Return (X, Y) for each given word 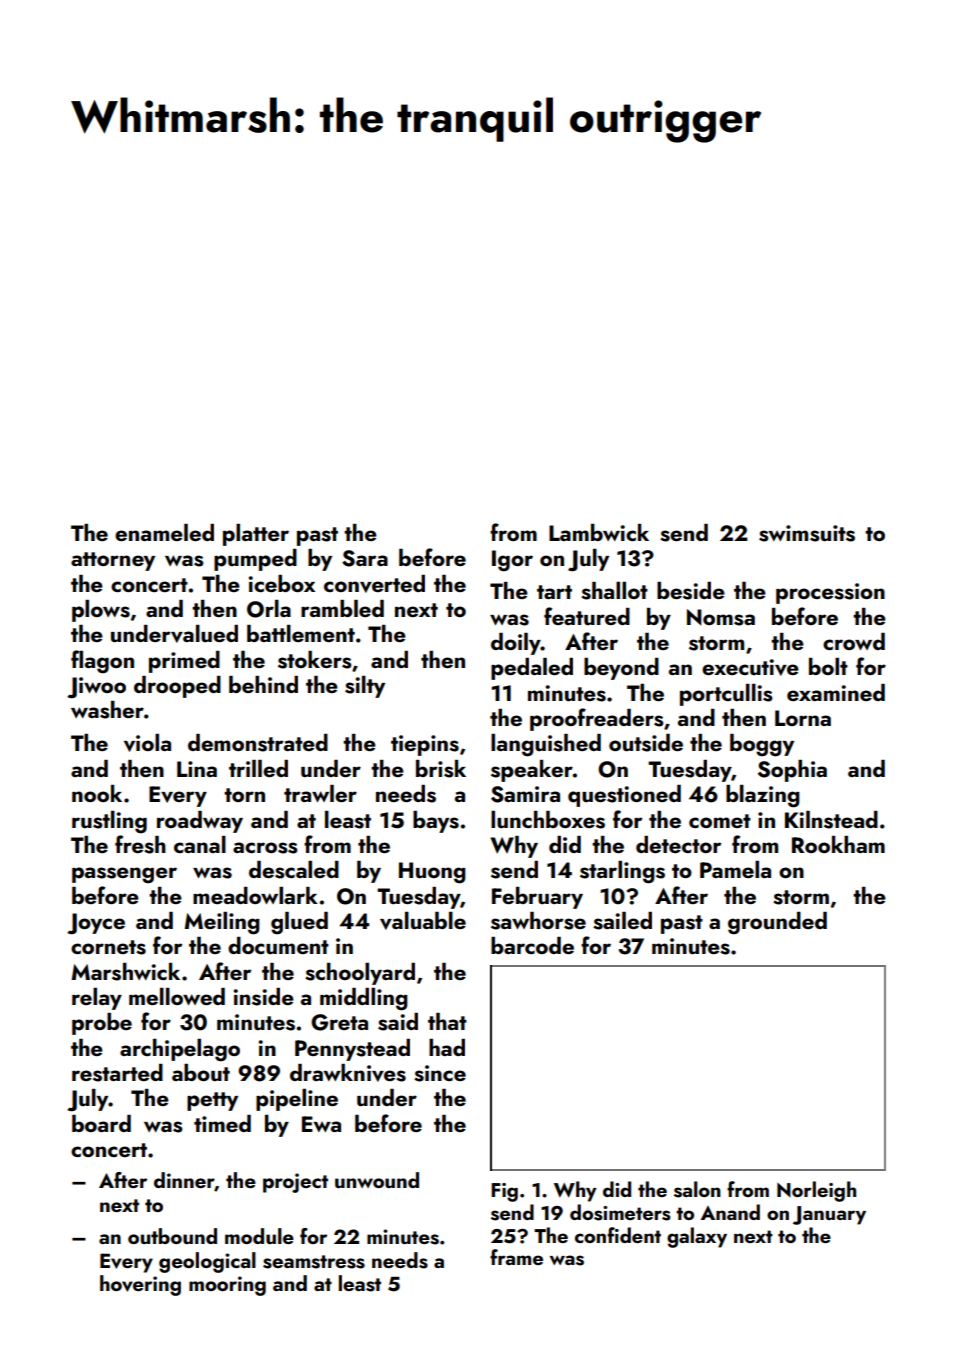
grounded (777, 923)
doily (516, 644)
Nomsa (721, 617)
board (101, 1123)
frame (516, 1257)
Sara (365, 558)
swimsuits (807, 533)
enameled (164, 532)
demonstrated (258, 743)
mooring (227, 1286)
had (447, 1047)
